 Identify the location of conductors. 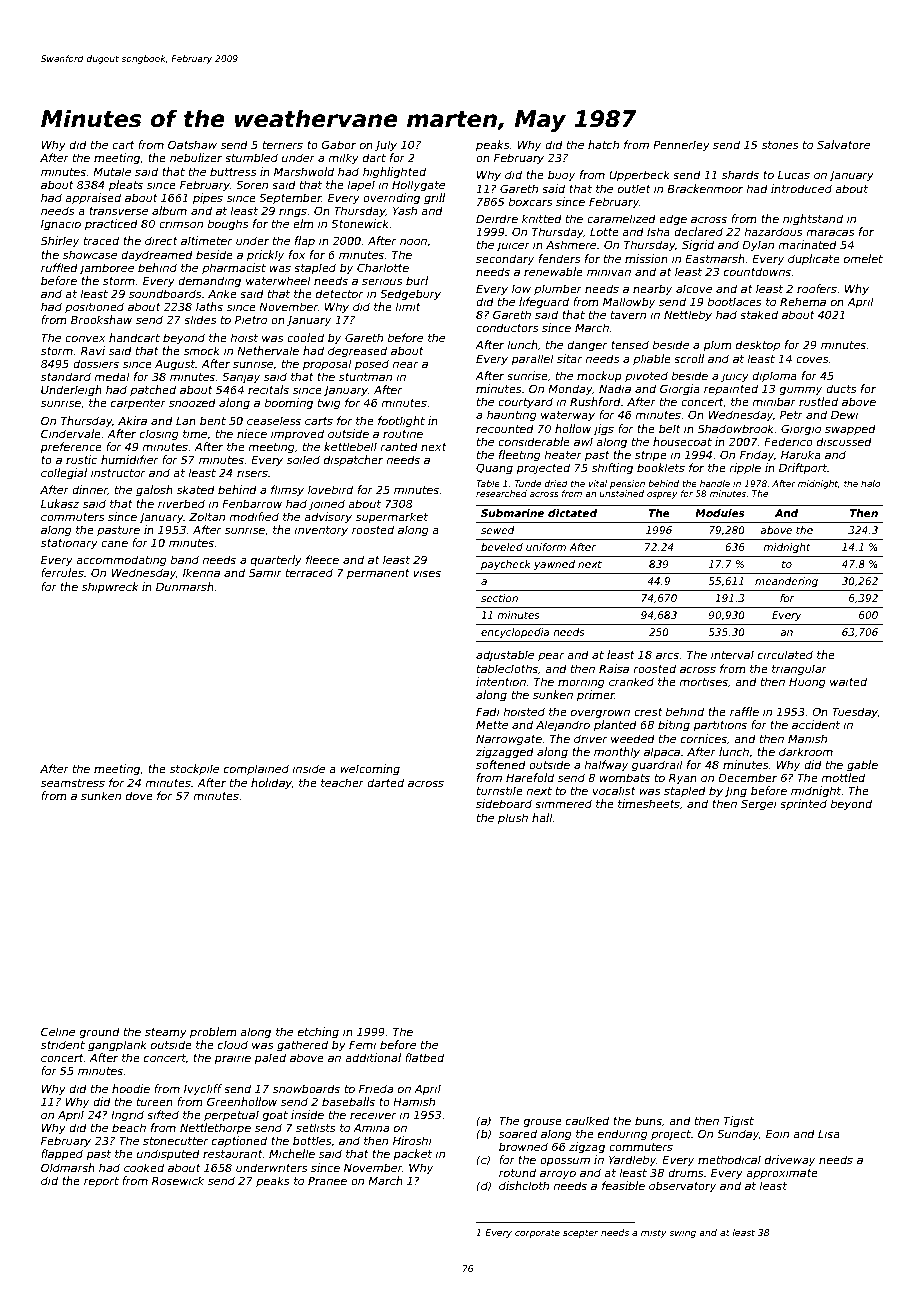
(507, 327).
